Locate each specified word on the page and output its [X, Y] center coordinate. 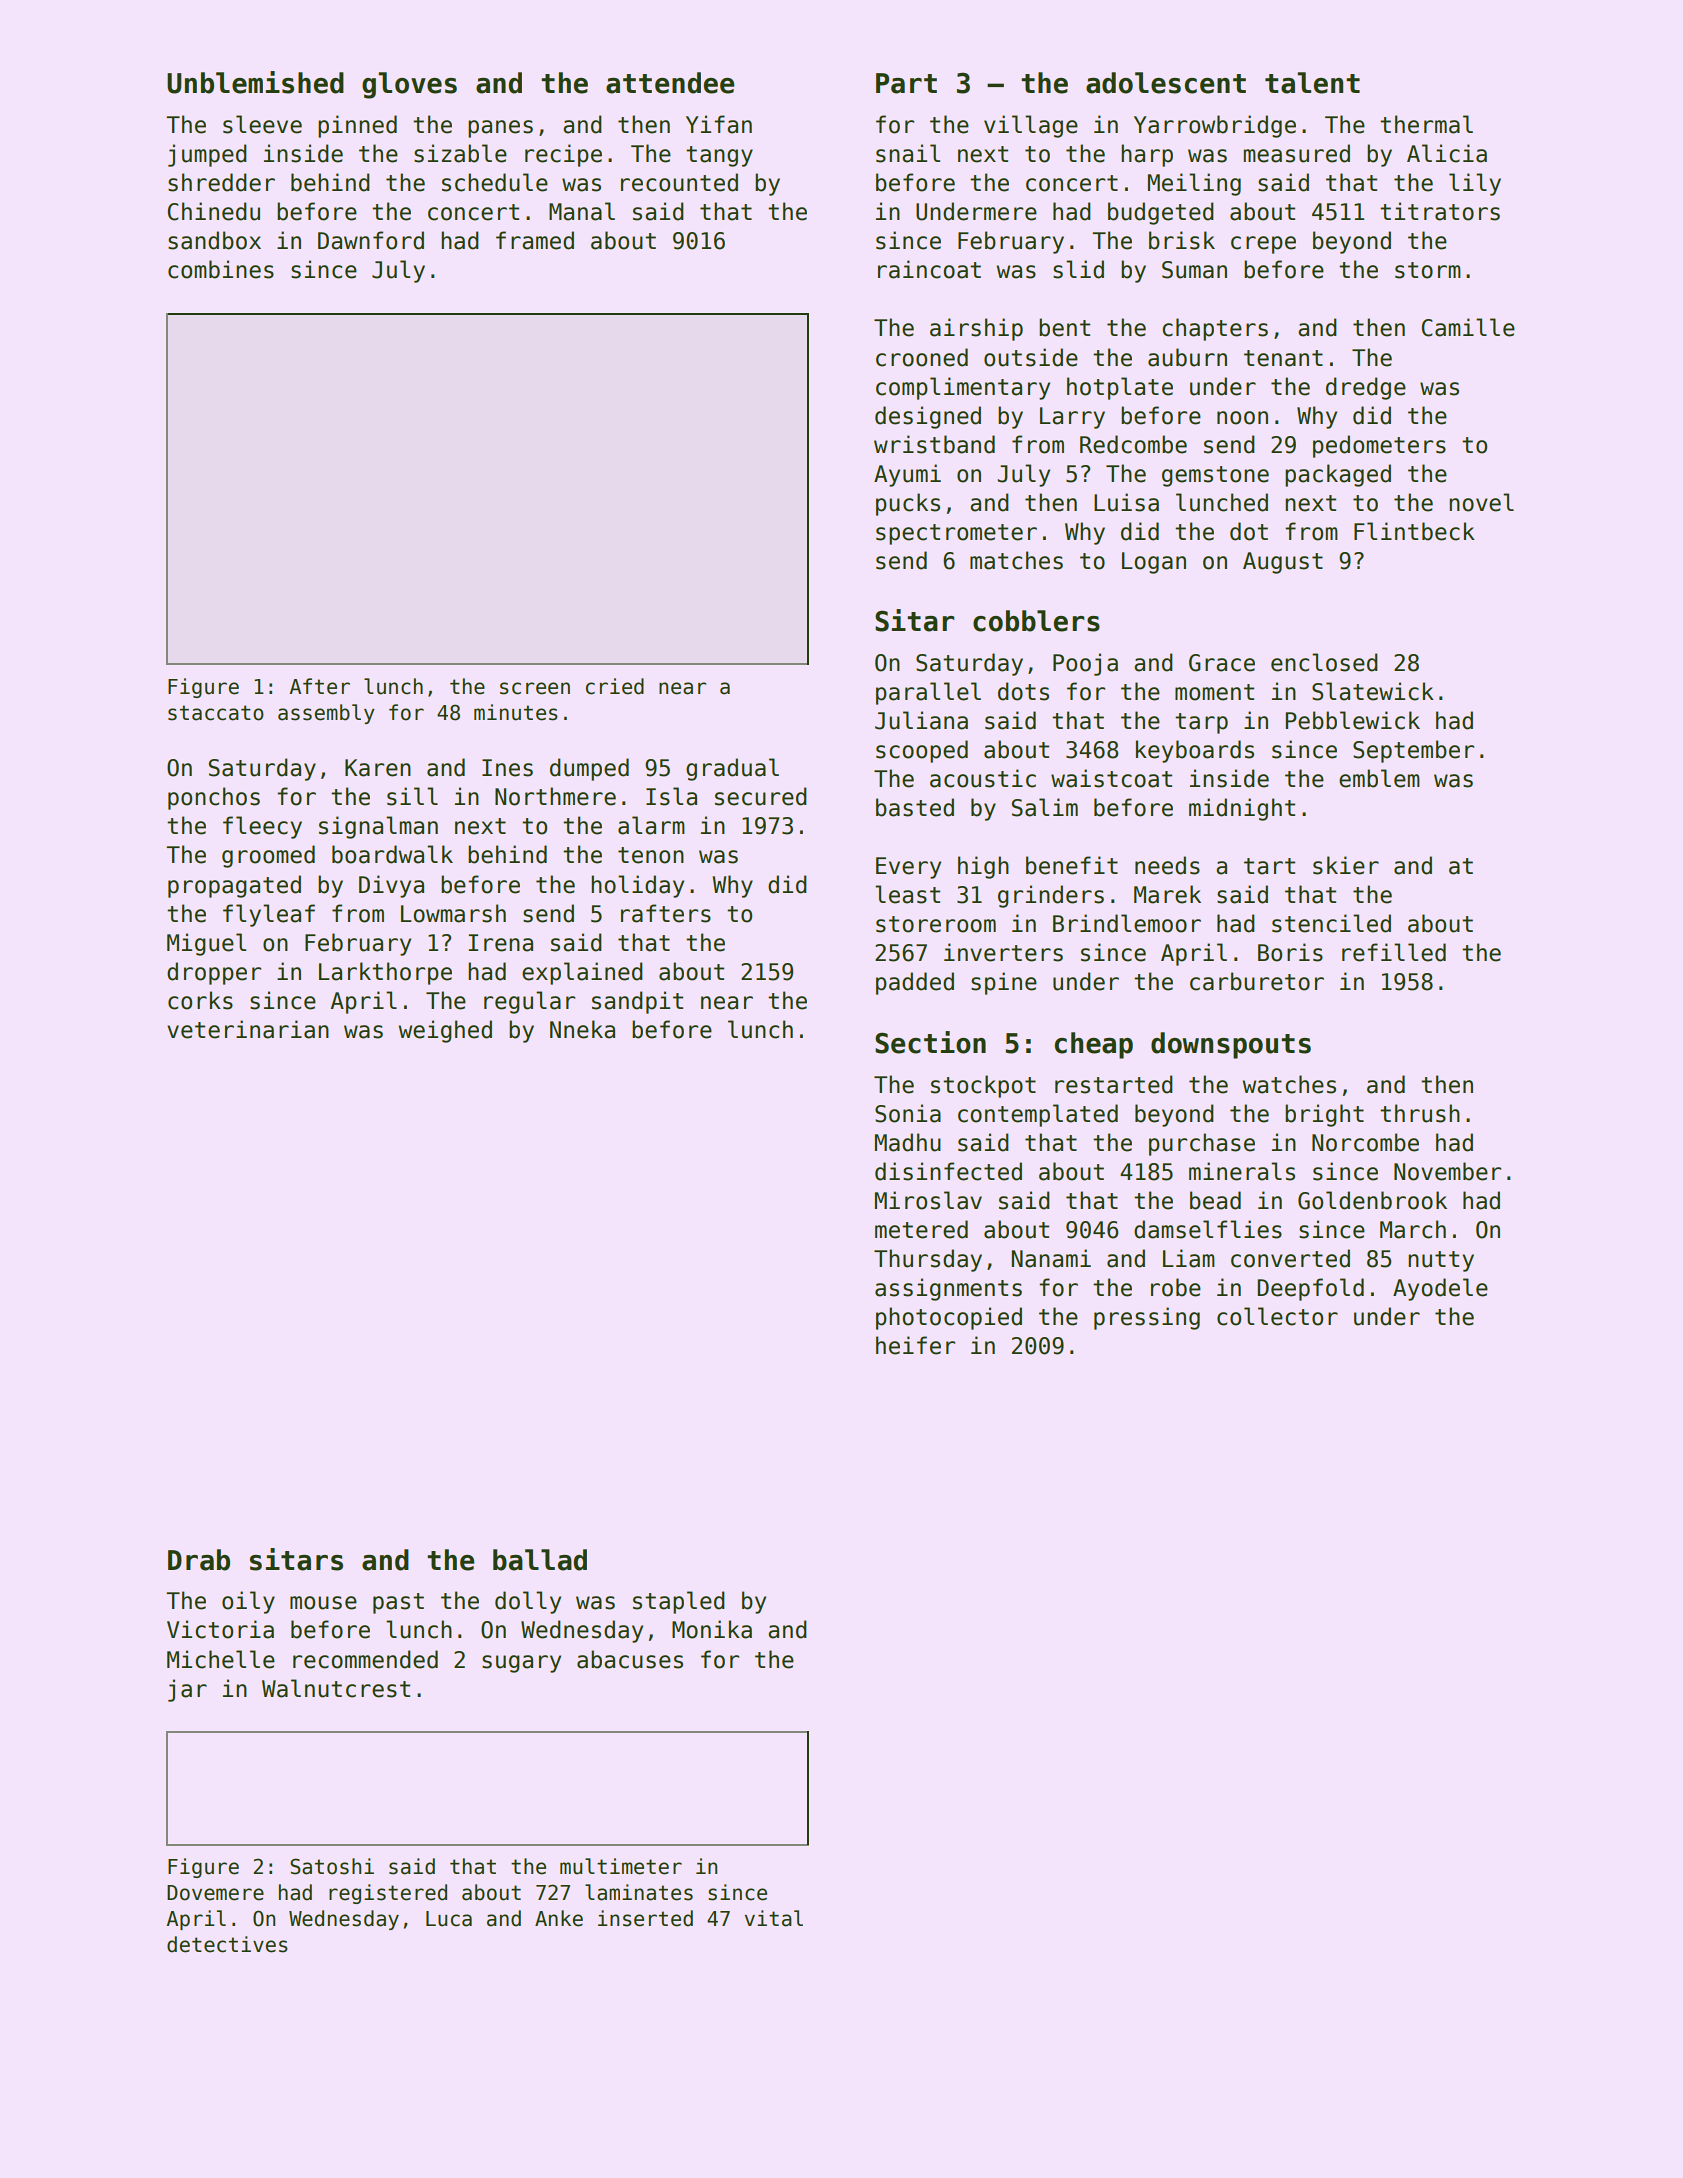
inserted [645, 1918]
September [1413, 751]
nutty [1441, 1261]
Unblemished [255, 82]
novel [1481, 502]
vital [774, 1918]
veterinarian [248, 1029]
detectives [227, 1944]
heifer [915, 1345]
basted [915, 807]
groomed [268, 856]
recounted [679, 182]
